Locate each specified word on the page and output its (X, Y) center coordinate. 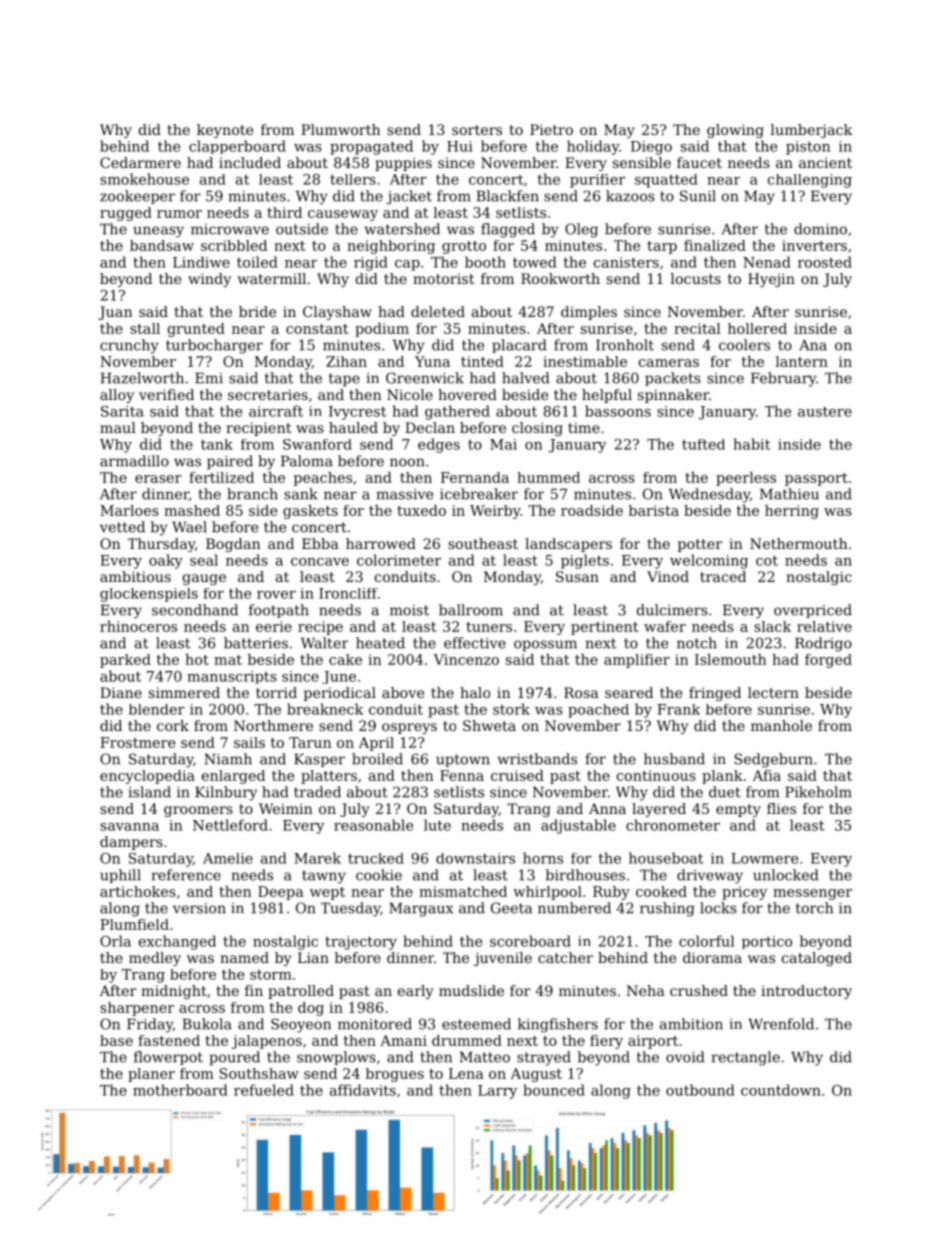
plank (722, 777)
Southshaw (259, 1073)
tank (217, 444)
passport (816, 479)
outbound (700, 1090)
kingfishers (558, 1025)
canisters (626, 262)
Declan (430, 427)
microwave (230, 229)
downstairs (475, 858)
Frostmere (137, 742)
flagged (508, 230)
